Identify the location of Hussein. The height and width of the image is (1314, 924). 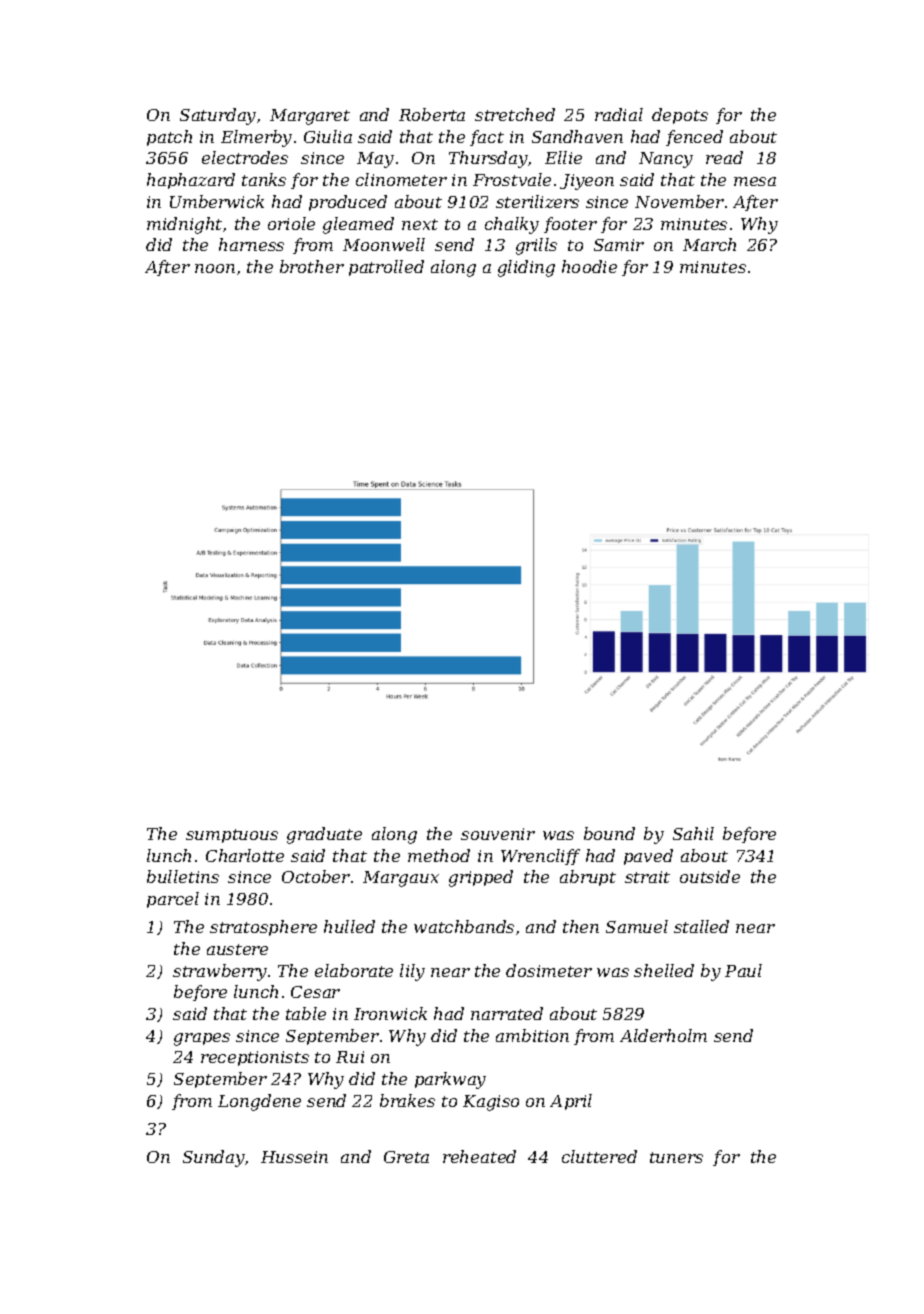
(294, 1157).
